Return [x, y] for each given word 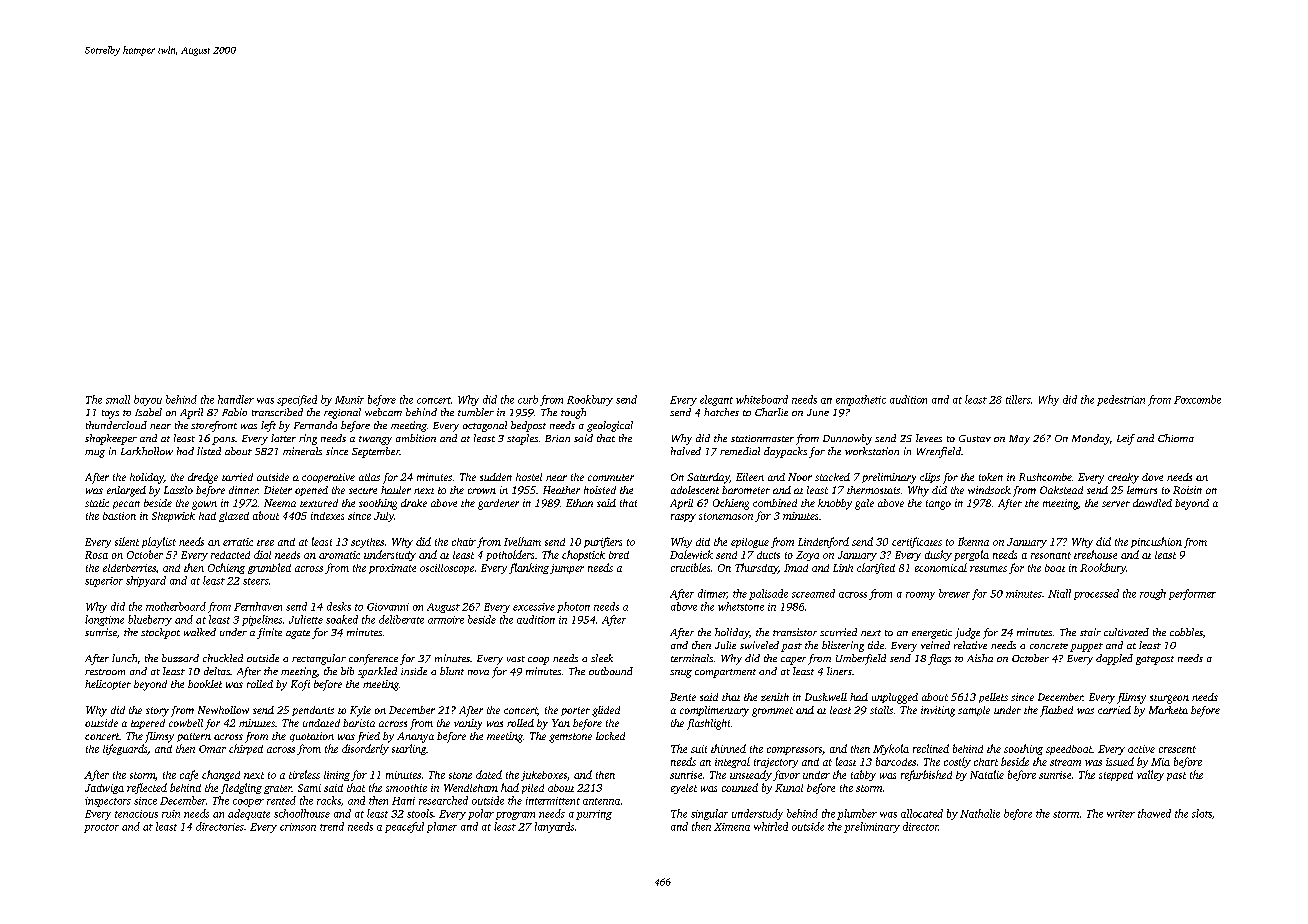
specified [297, 400]
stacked [832, 477]
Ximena [732, 827]
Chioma [1176, 438]
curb [528, 399]
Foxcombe [1197, 399]
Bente [683, 697]
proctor [101, 828]
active [1141, 749]
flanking [529, 568]
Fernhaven [258, 606]
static [97, 503]
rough [1153, 594]
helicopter [108, 685]
